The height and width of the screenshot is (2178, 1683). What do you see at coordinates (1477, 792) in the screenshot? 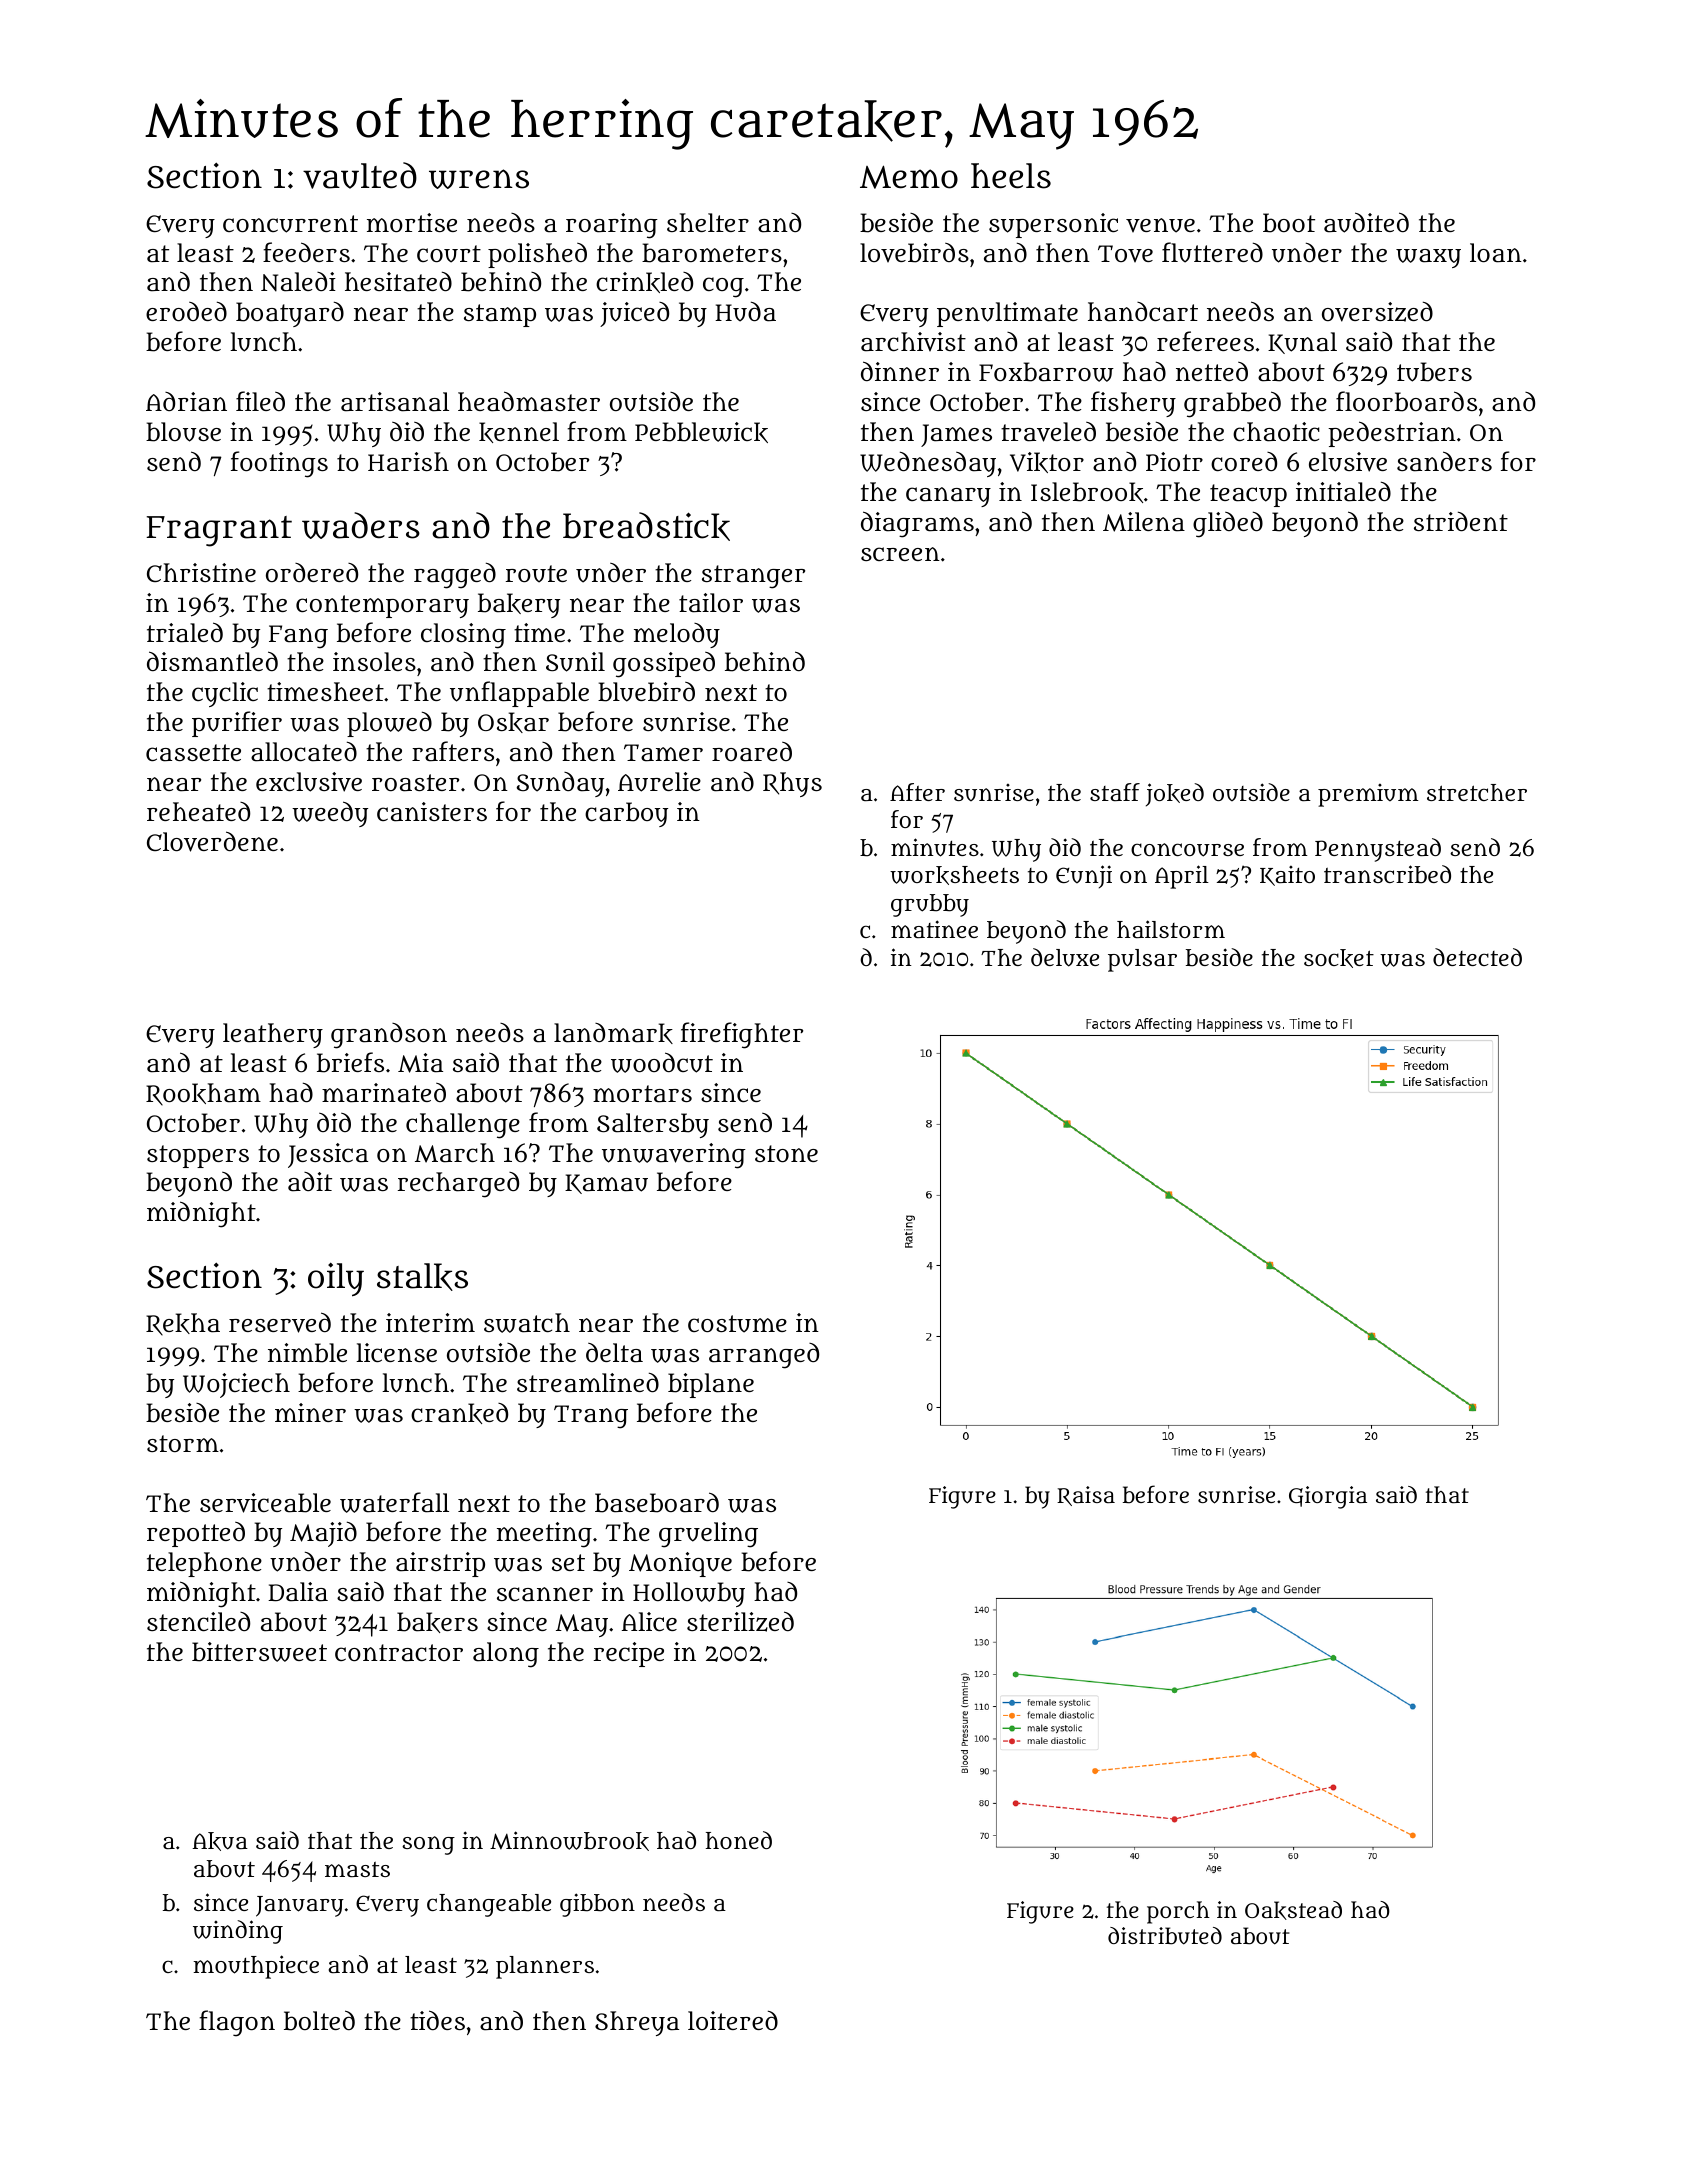
I see `stretcher` at bounding box center [1477, 792].
